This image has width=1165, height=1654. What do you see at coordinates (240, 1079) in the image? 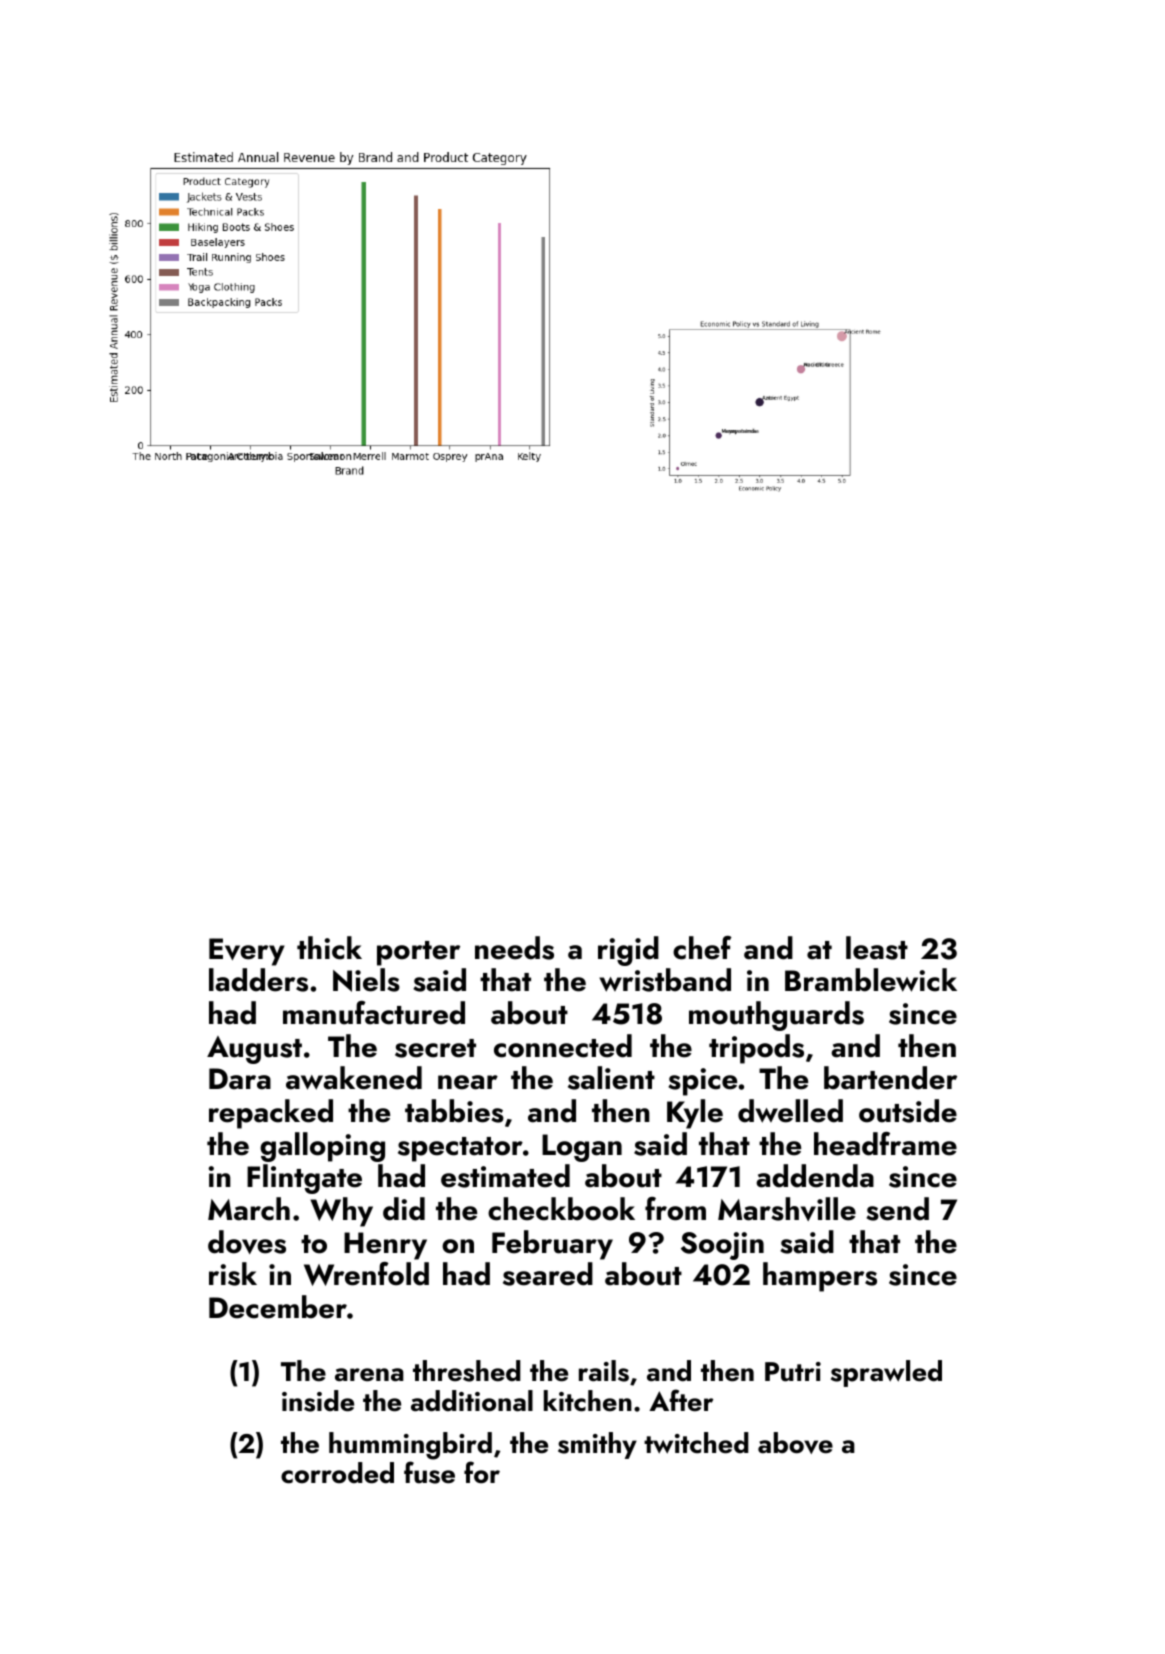
I see `Dara` at bounding box center [240, 1079].
